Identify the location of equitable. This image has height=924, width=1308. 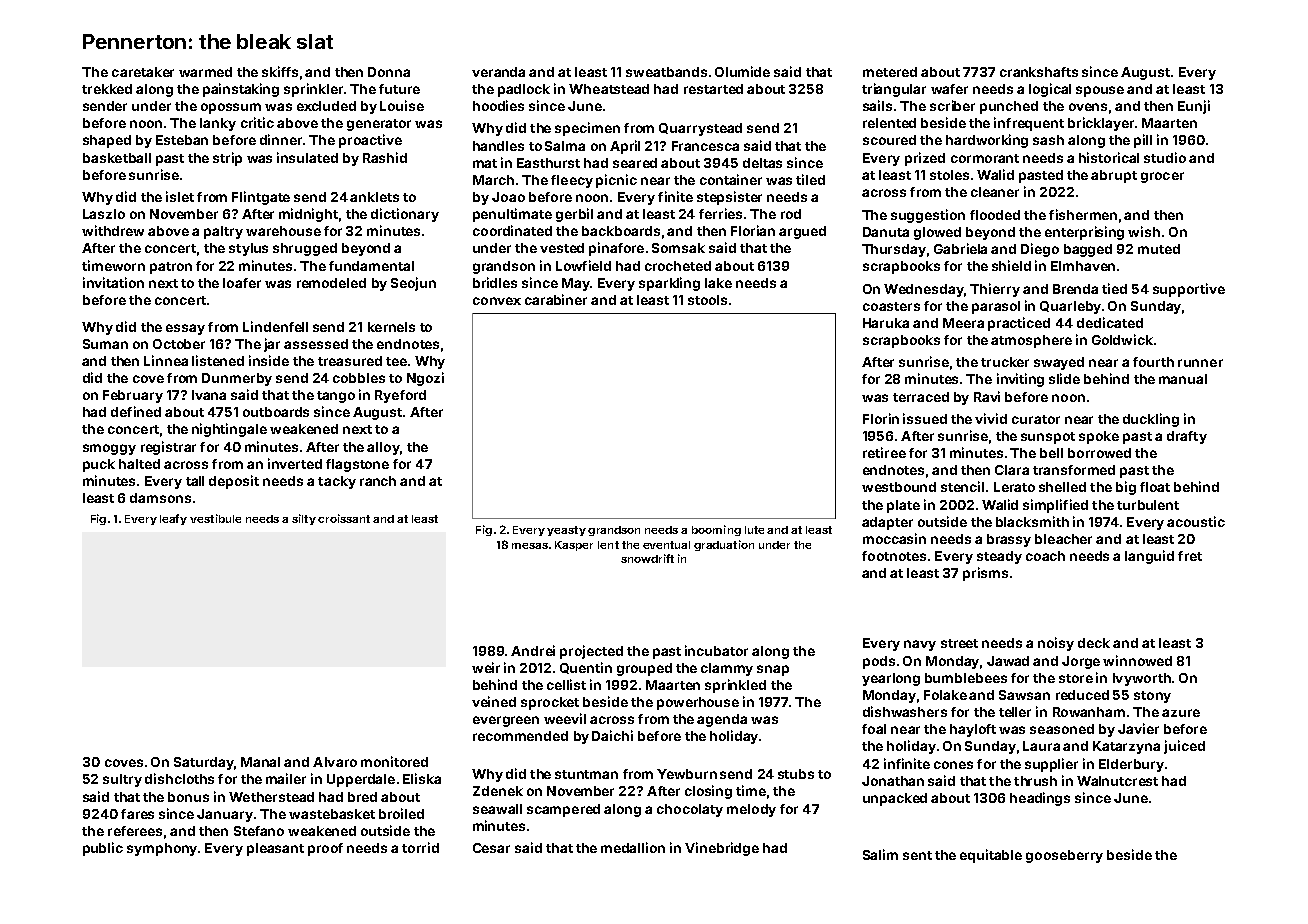
(991, 856).
